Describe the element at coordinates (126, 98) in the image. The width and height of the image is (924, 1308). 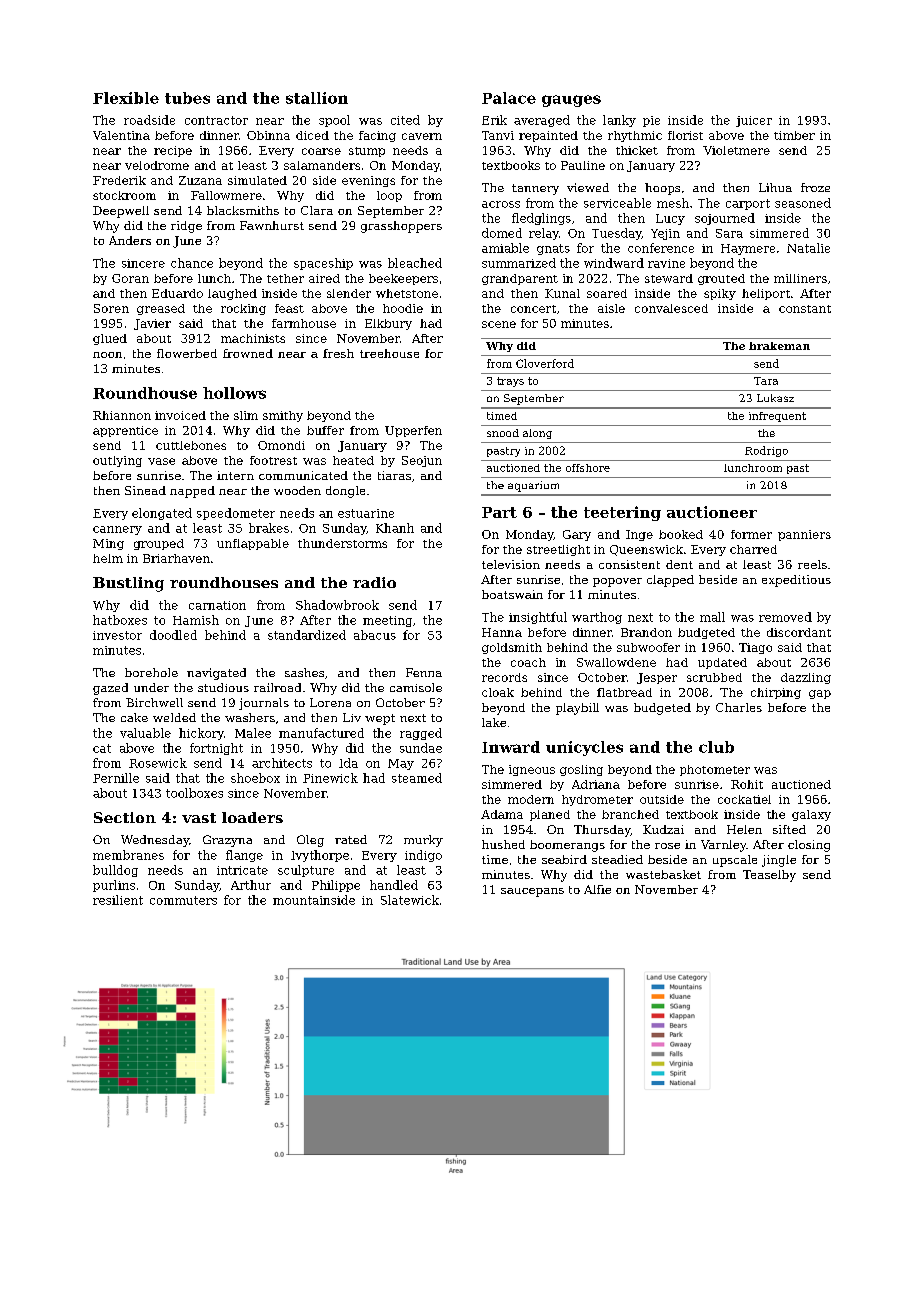
I see `Flexible` at that location.
